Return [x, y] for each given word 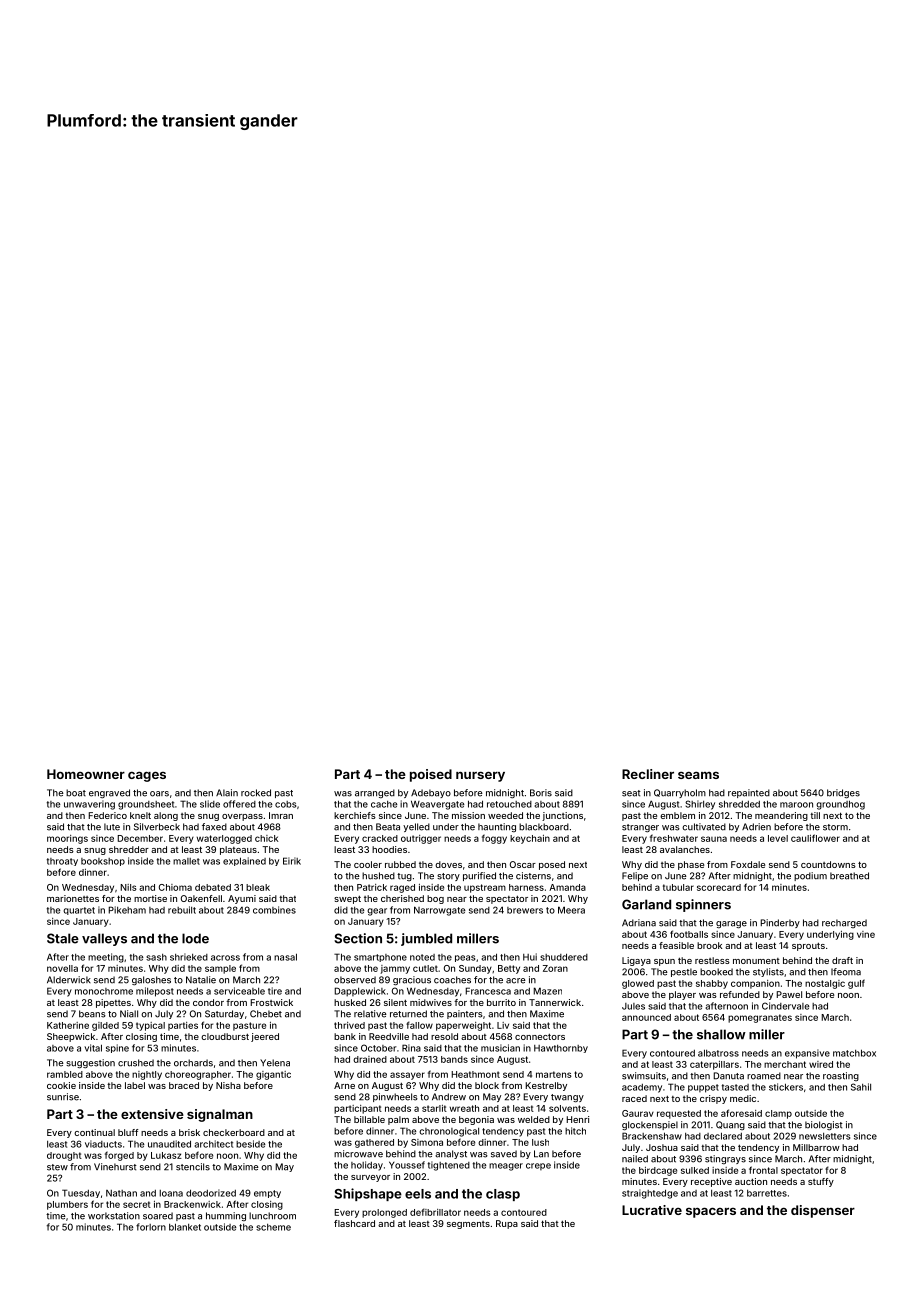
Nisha [228, 1085]
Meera [571, 910]
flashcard [354, 1223]
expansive [807, 1054]
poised [431, 775]
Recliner [648, 774]
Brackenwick [192, 1204]
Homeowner [86, 774]
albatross [718, 1053]
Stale [63, 938]
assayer [407, 1076]
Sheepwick [71, 1037]
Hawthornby [561, 1049]
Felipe [635, 876]
